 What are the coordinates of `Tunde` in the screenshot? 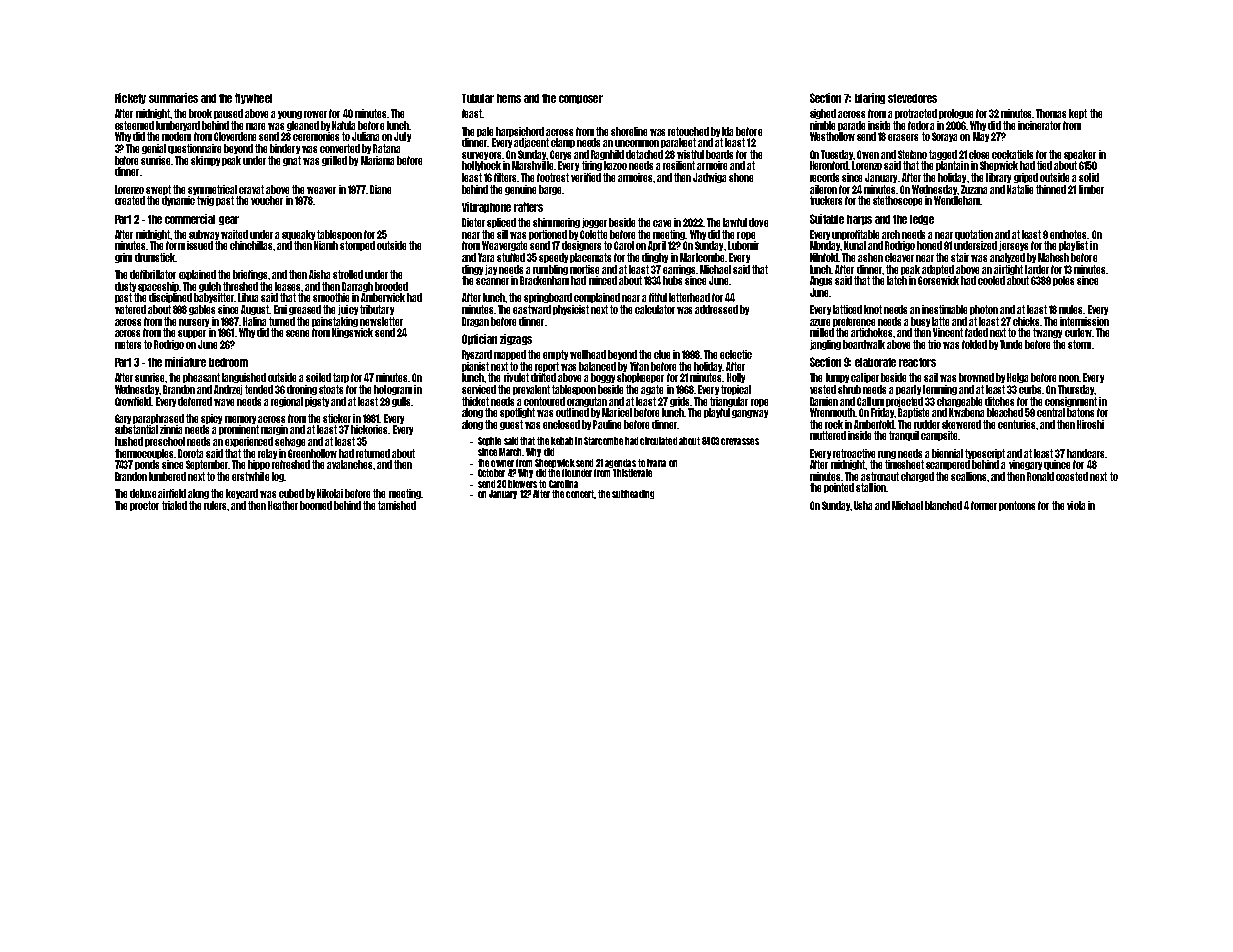 It's located at (1011, 344).
